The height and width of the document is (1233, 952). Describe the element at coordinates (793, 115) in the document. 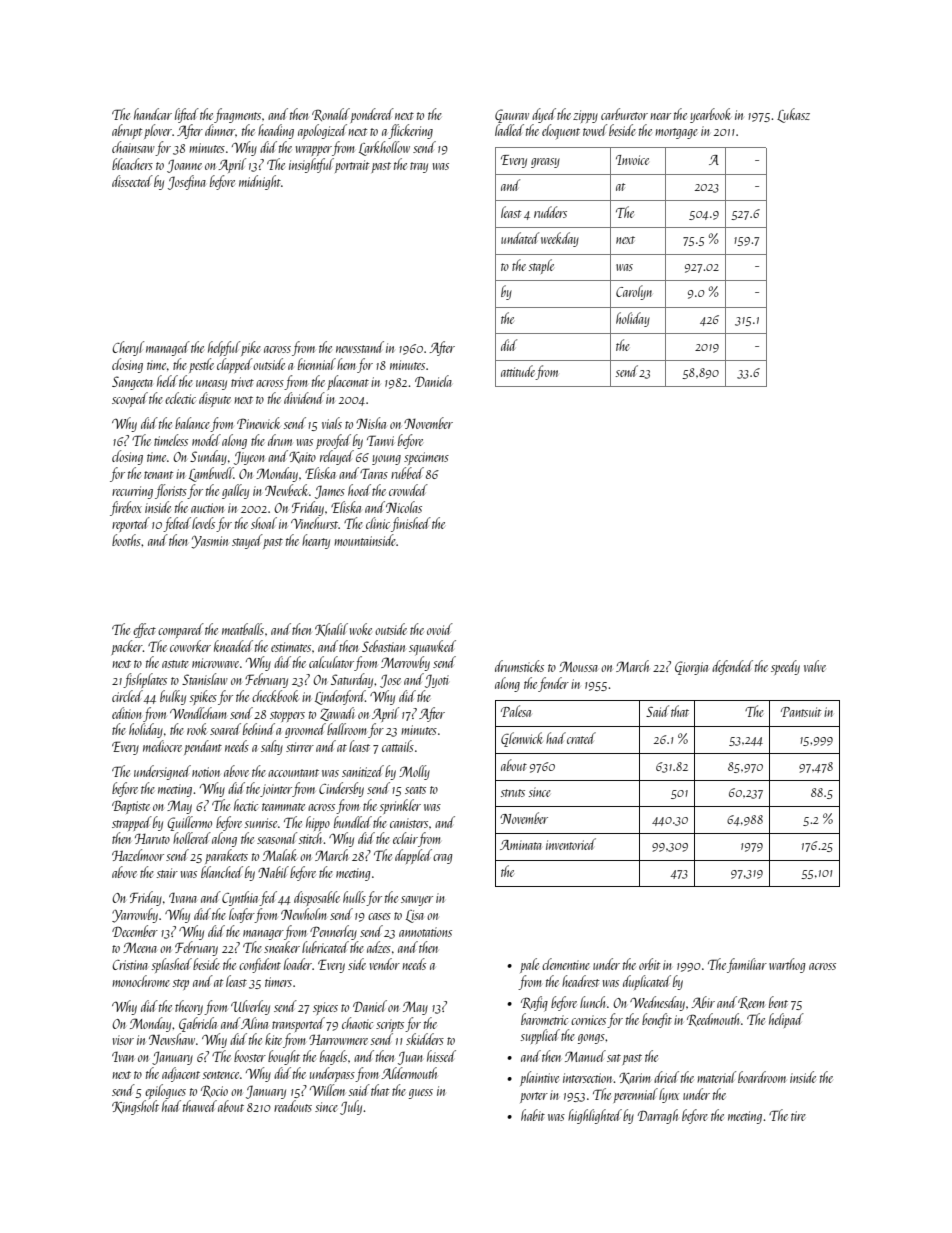

I see `Lukasz` at that location.
